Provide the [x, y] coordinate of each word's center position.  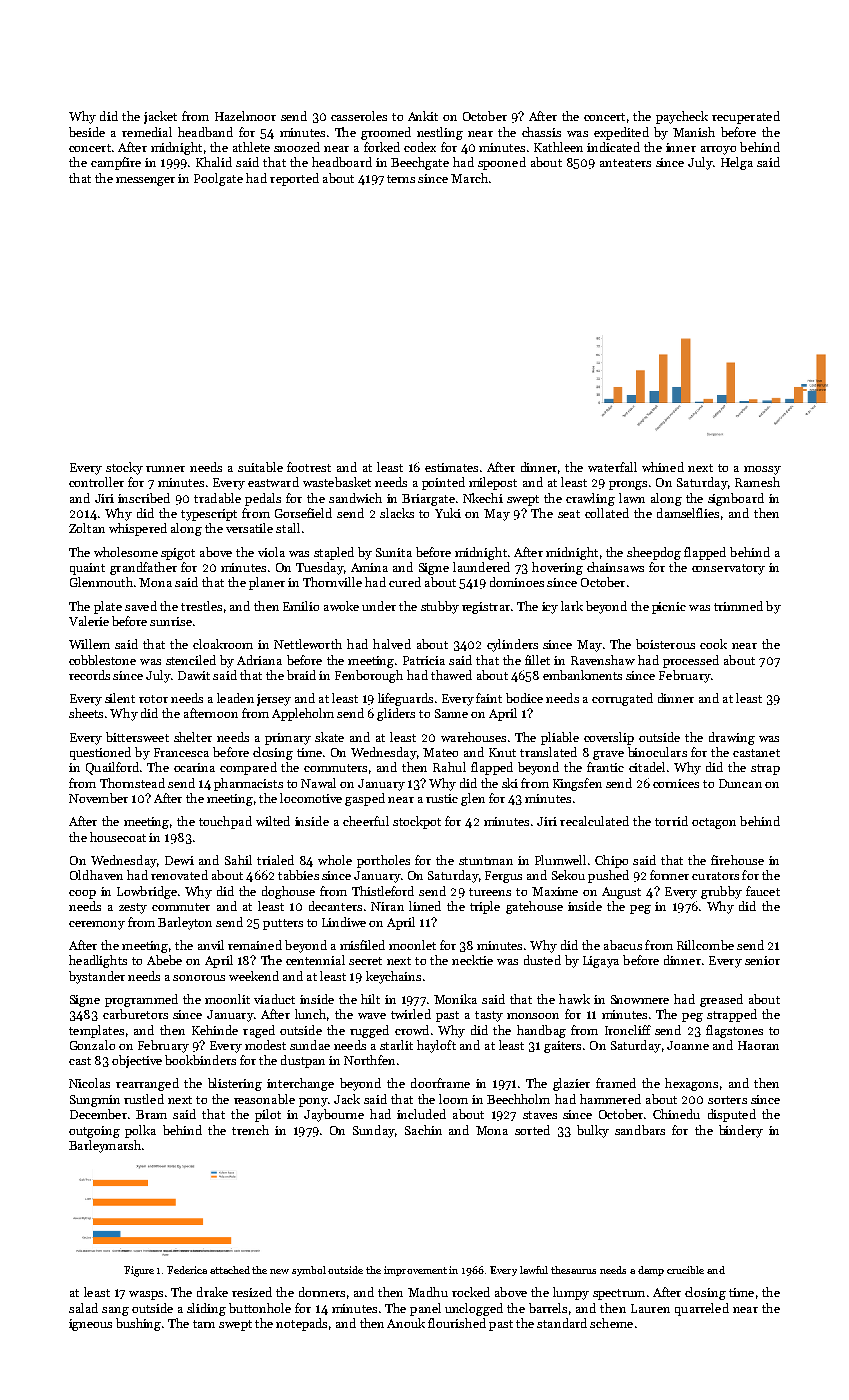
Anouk [406, 1323]
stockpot [417, 822]
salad [83, 1308]
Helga [737, 163]
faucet [763, 891]
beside [87, 132]
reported [294, 179]
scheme [611, 1323]
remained [255, 945]
